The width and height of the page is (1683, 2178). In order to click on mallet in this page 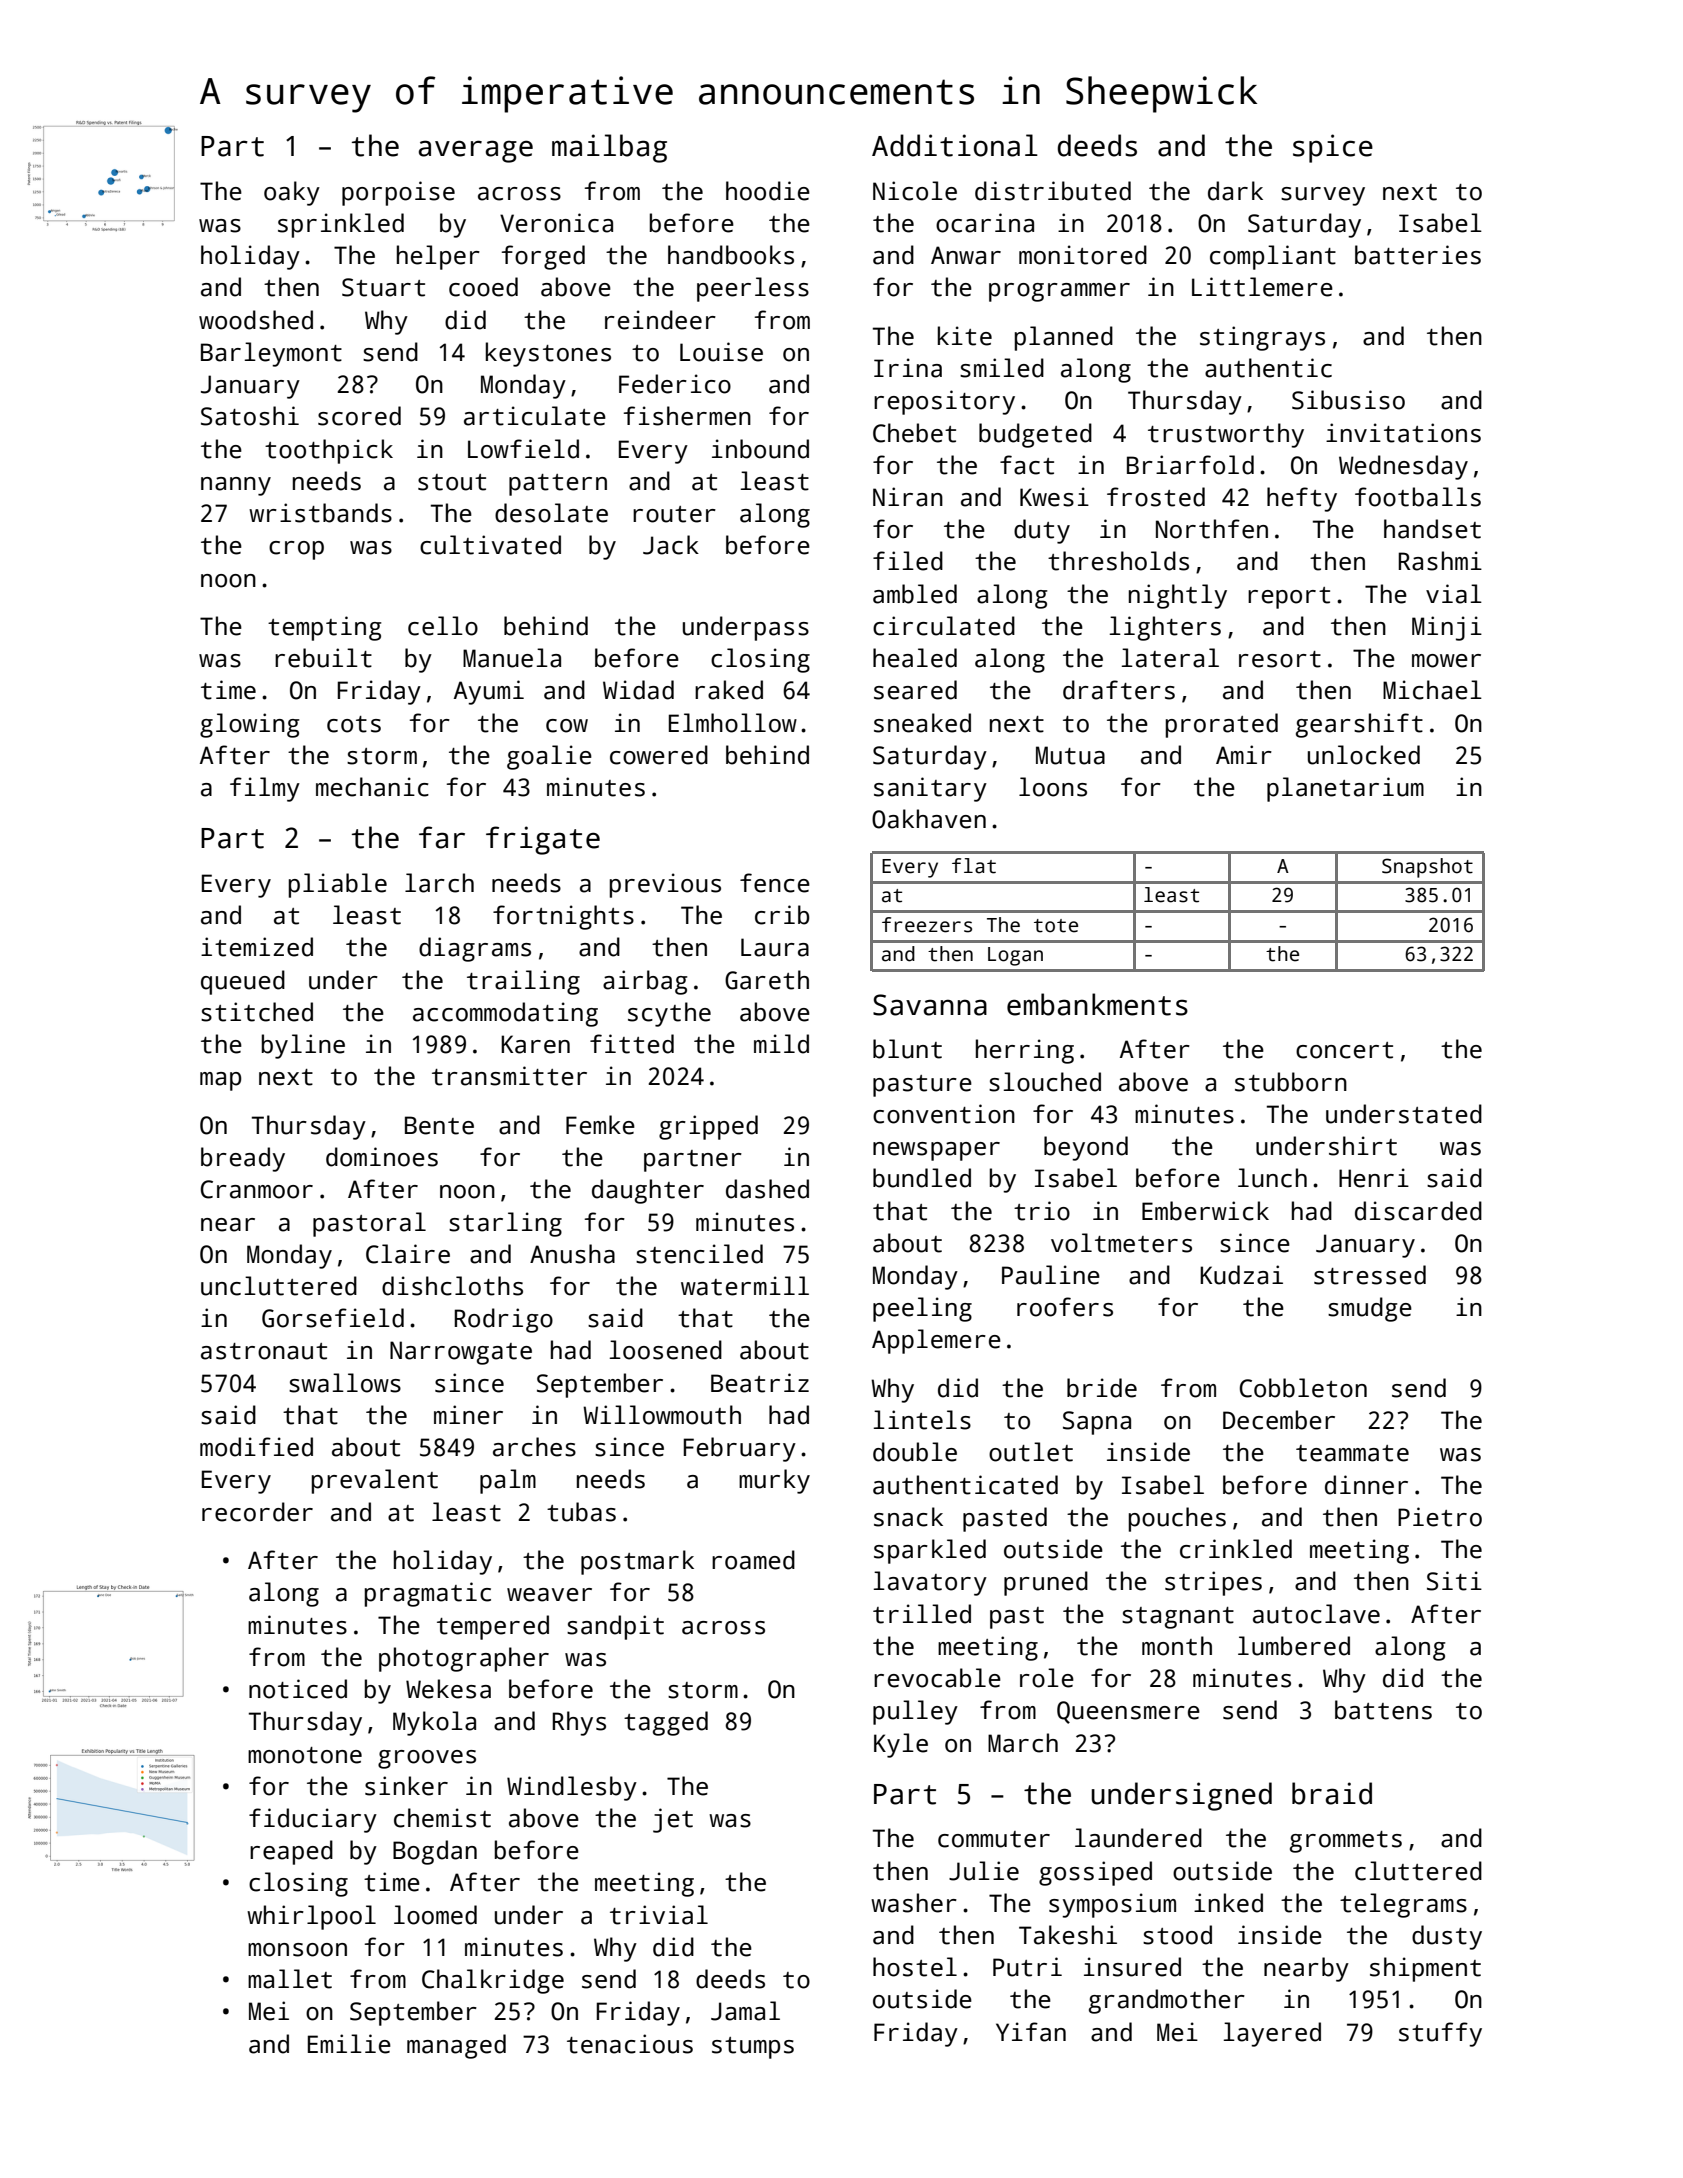, I will do `click(290, 1979)`.
